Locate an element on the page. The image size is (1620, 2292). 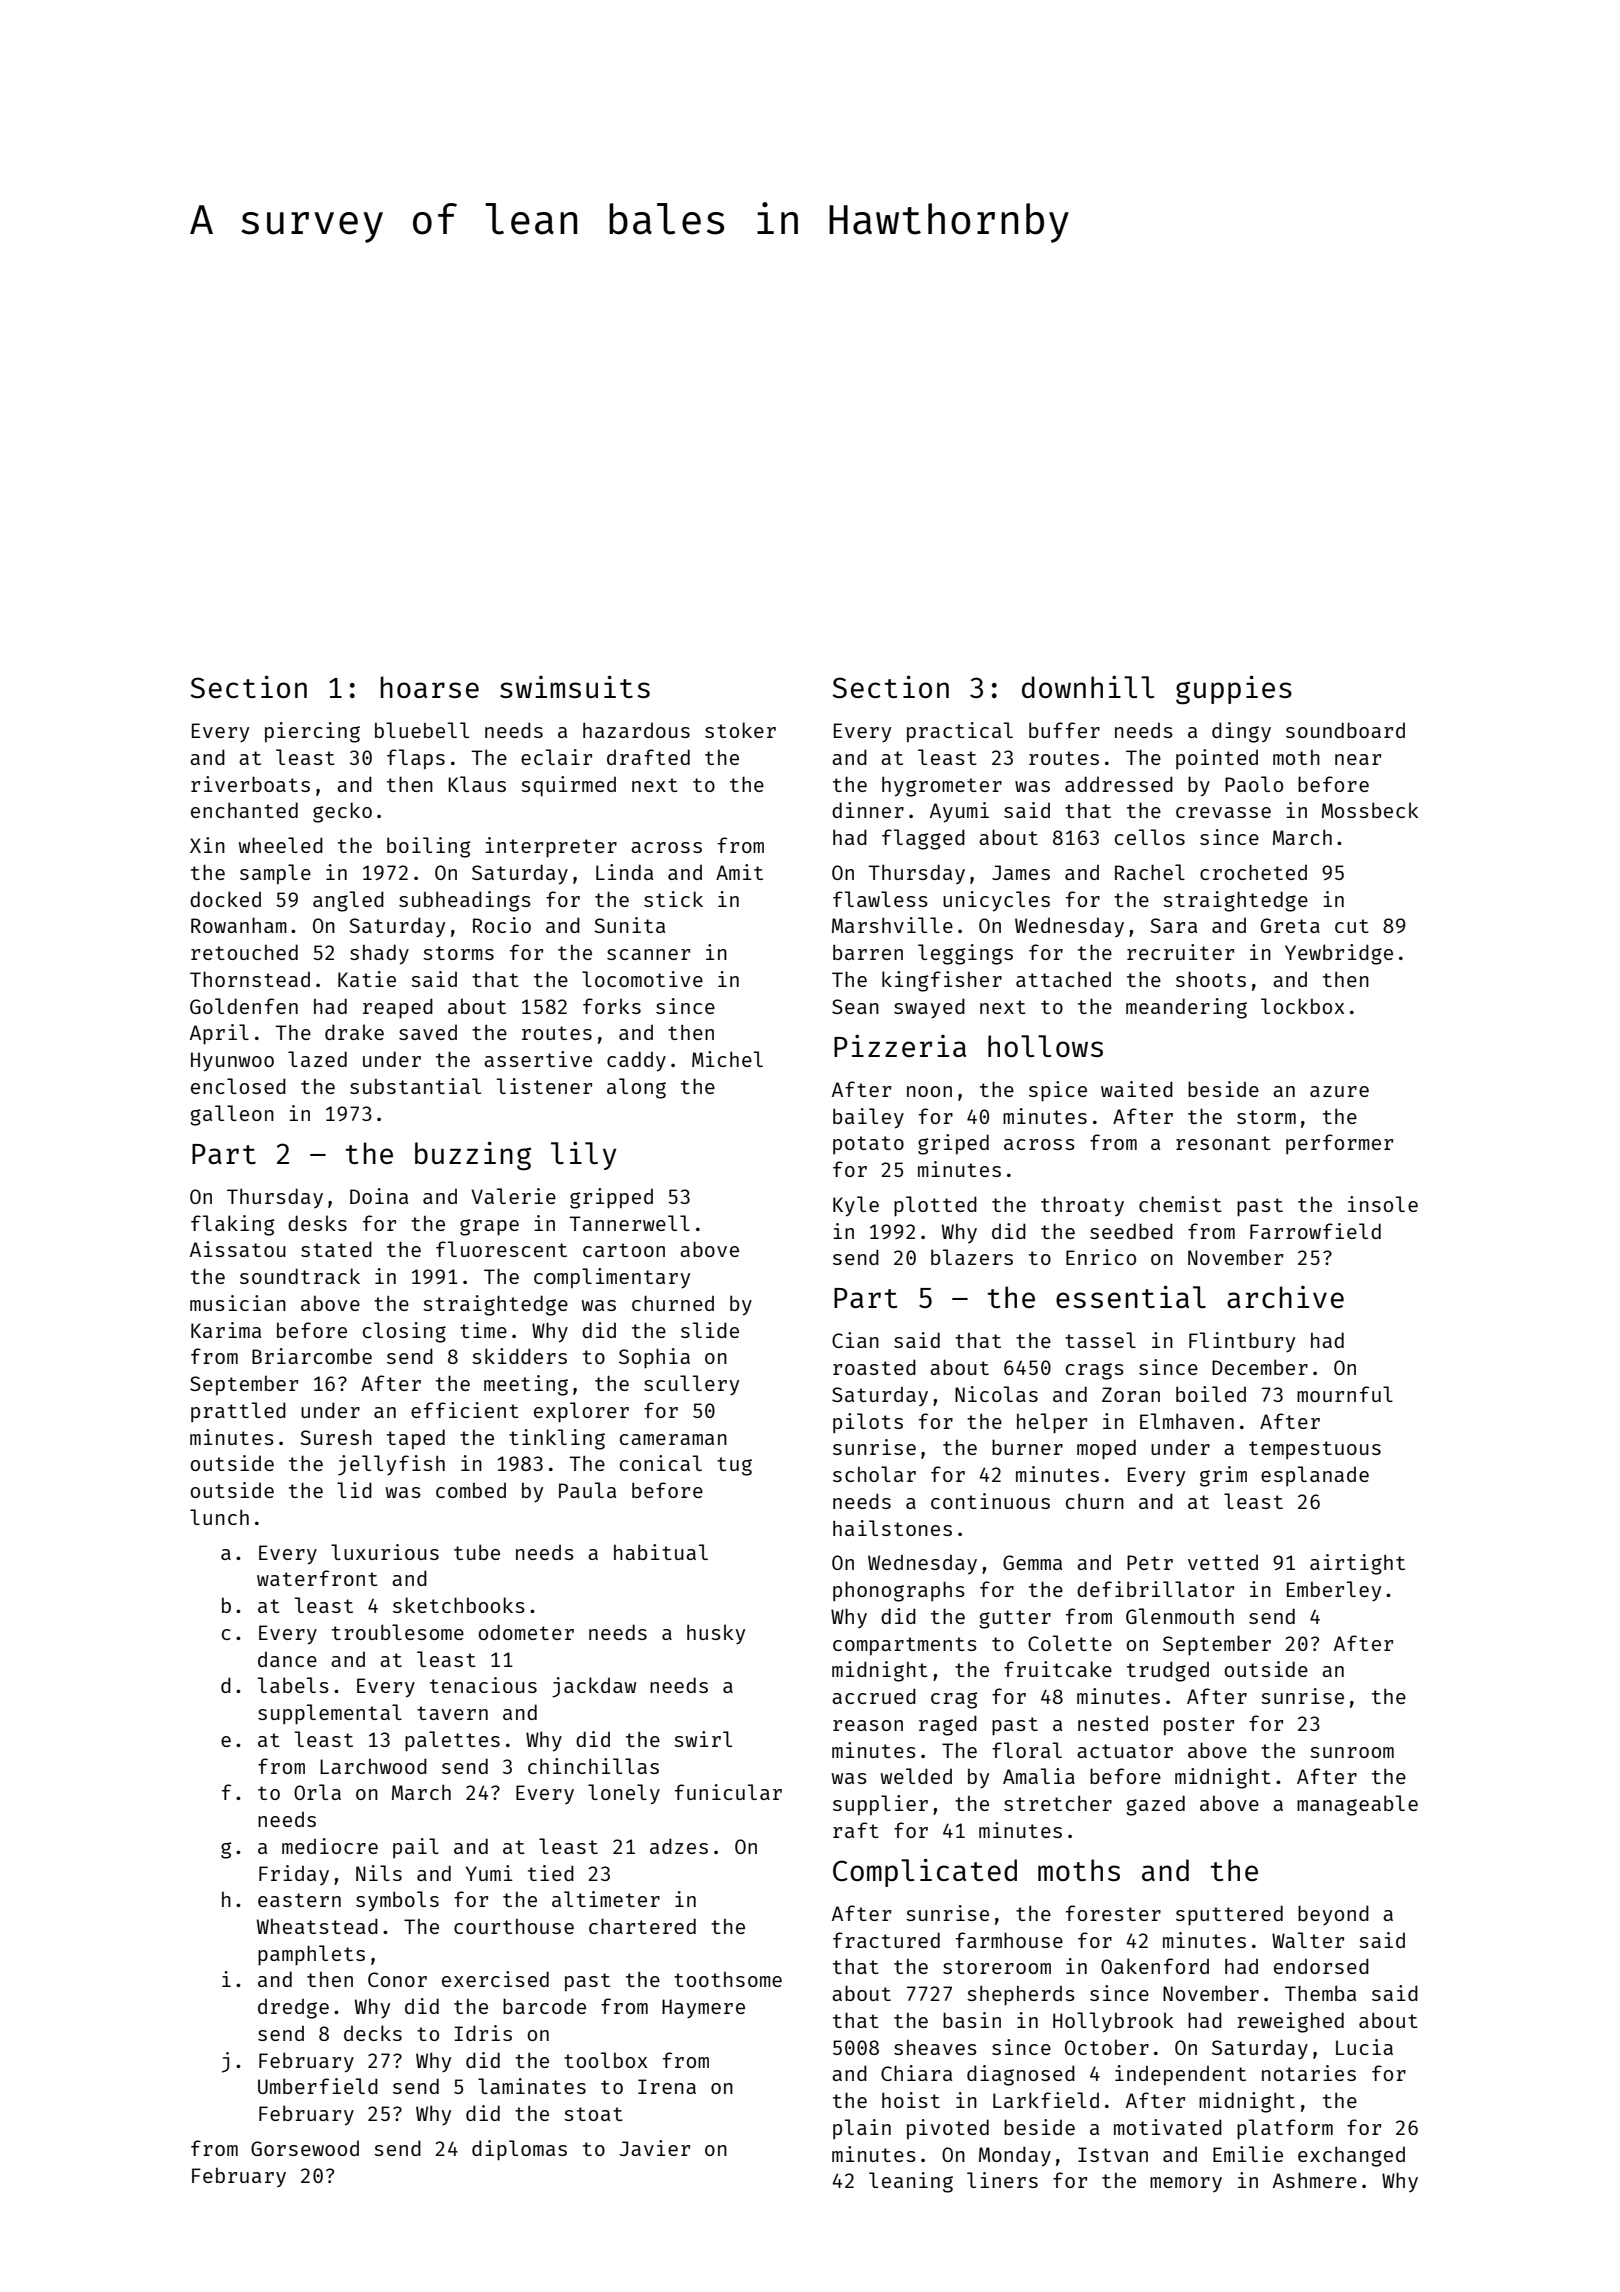
continuous is located at coordinates (990, 1501).
